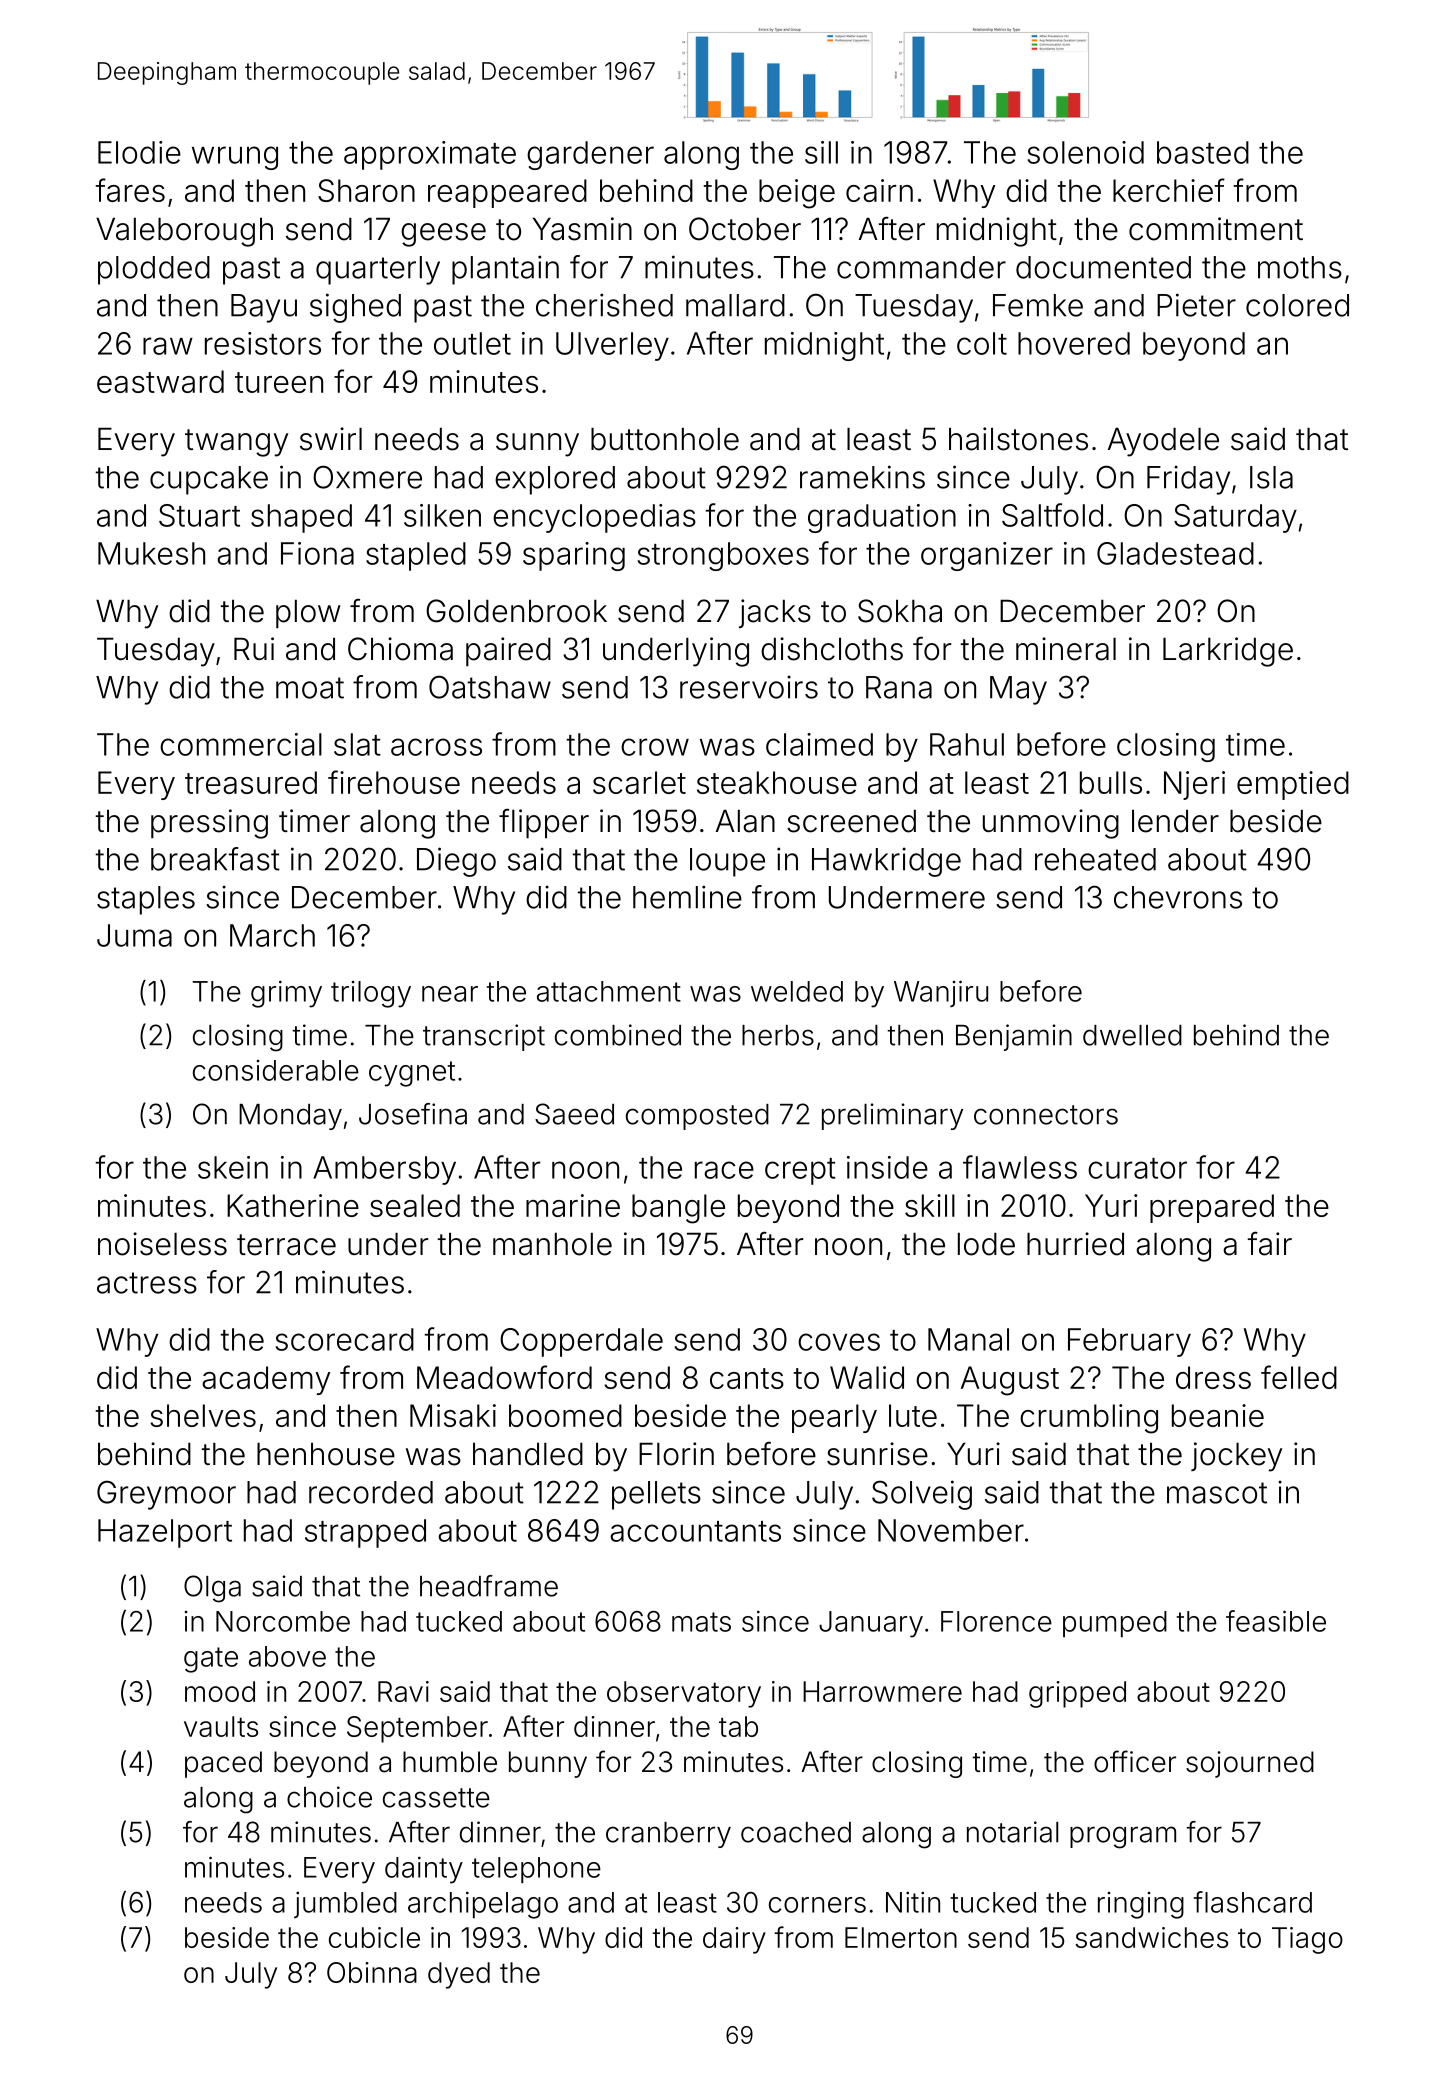  What do you see at coordinates (372, 1972) in the document?
I see `Obinna` at bounding box center [372, 1972].
